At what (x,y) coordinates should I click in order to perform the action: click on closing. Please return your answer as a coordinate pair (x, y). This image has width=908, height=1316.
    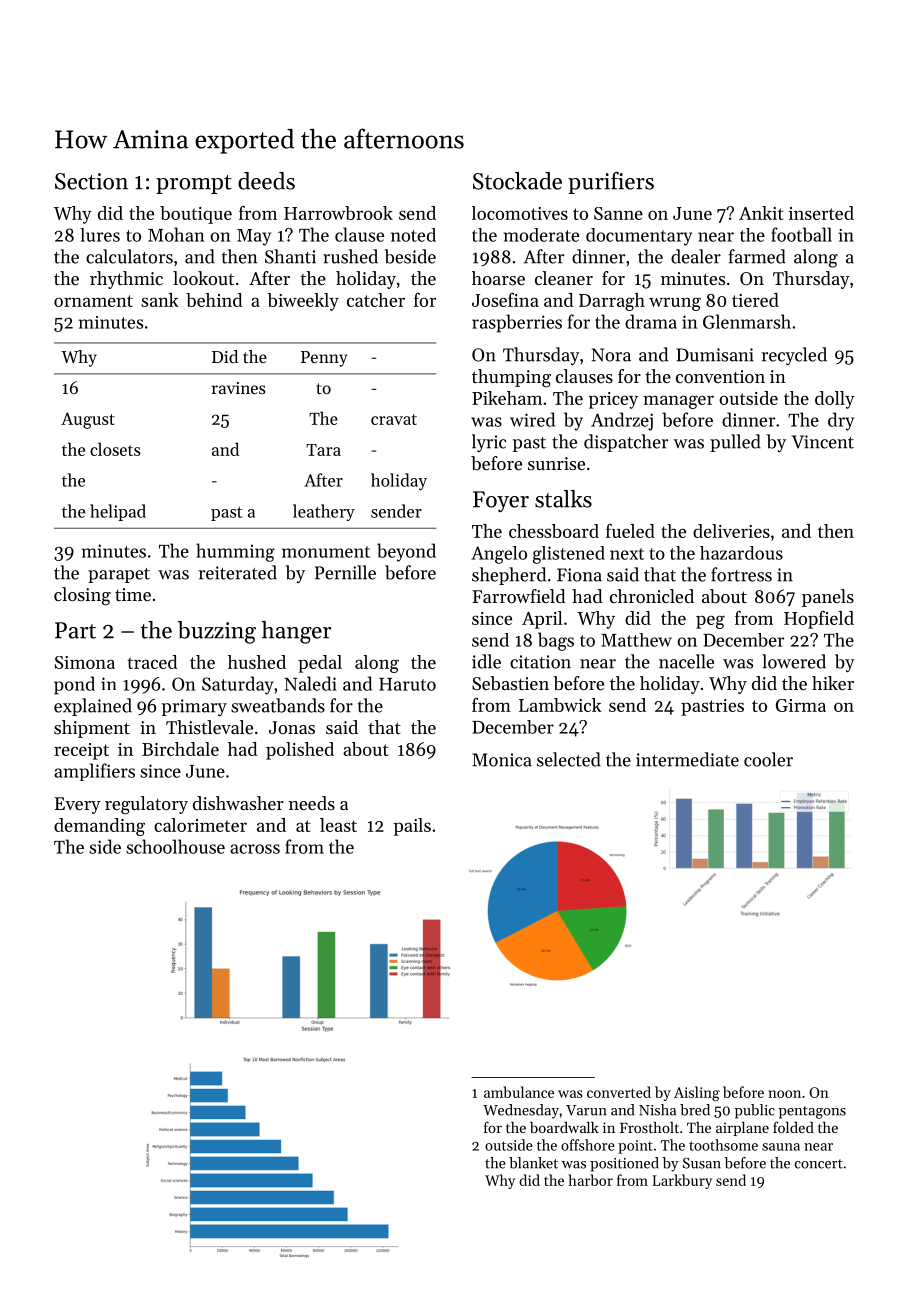
    Looking at the image, I should click on (82, 596).
